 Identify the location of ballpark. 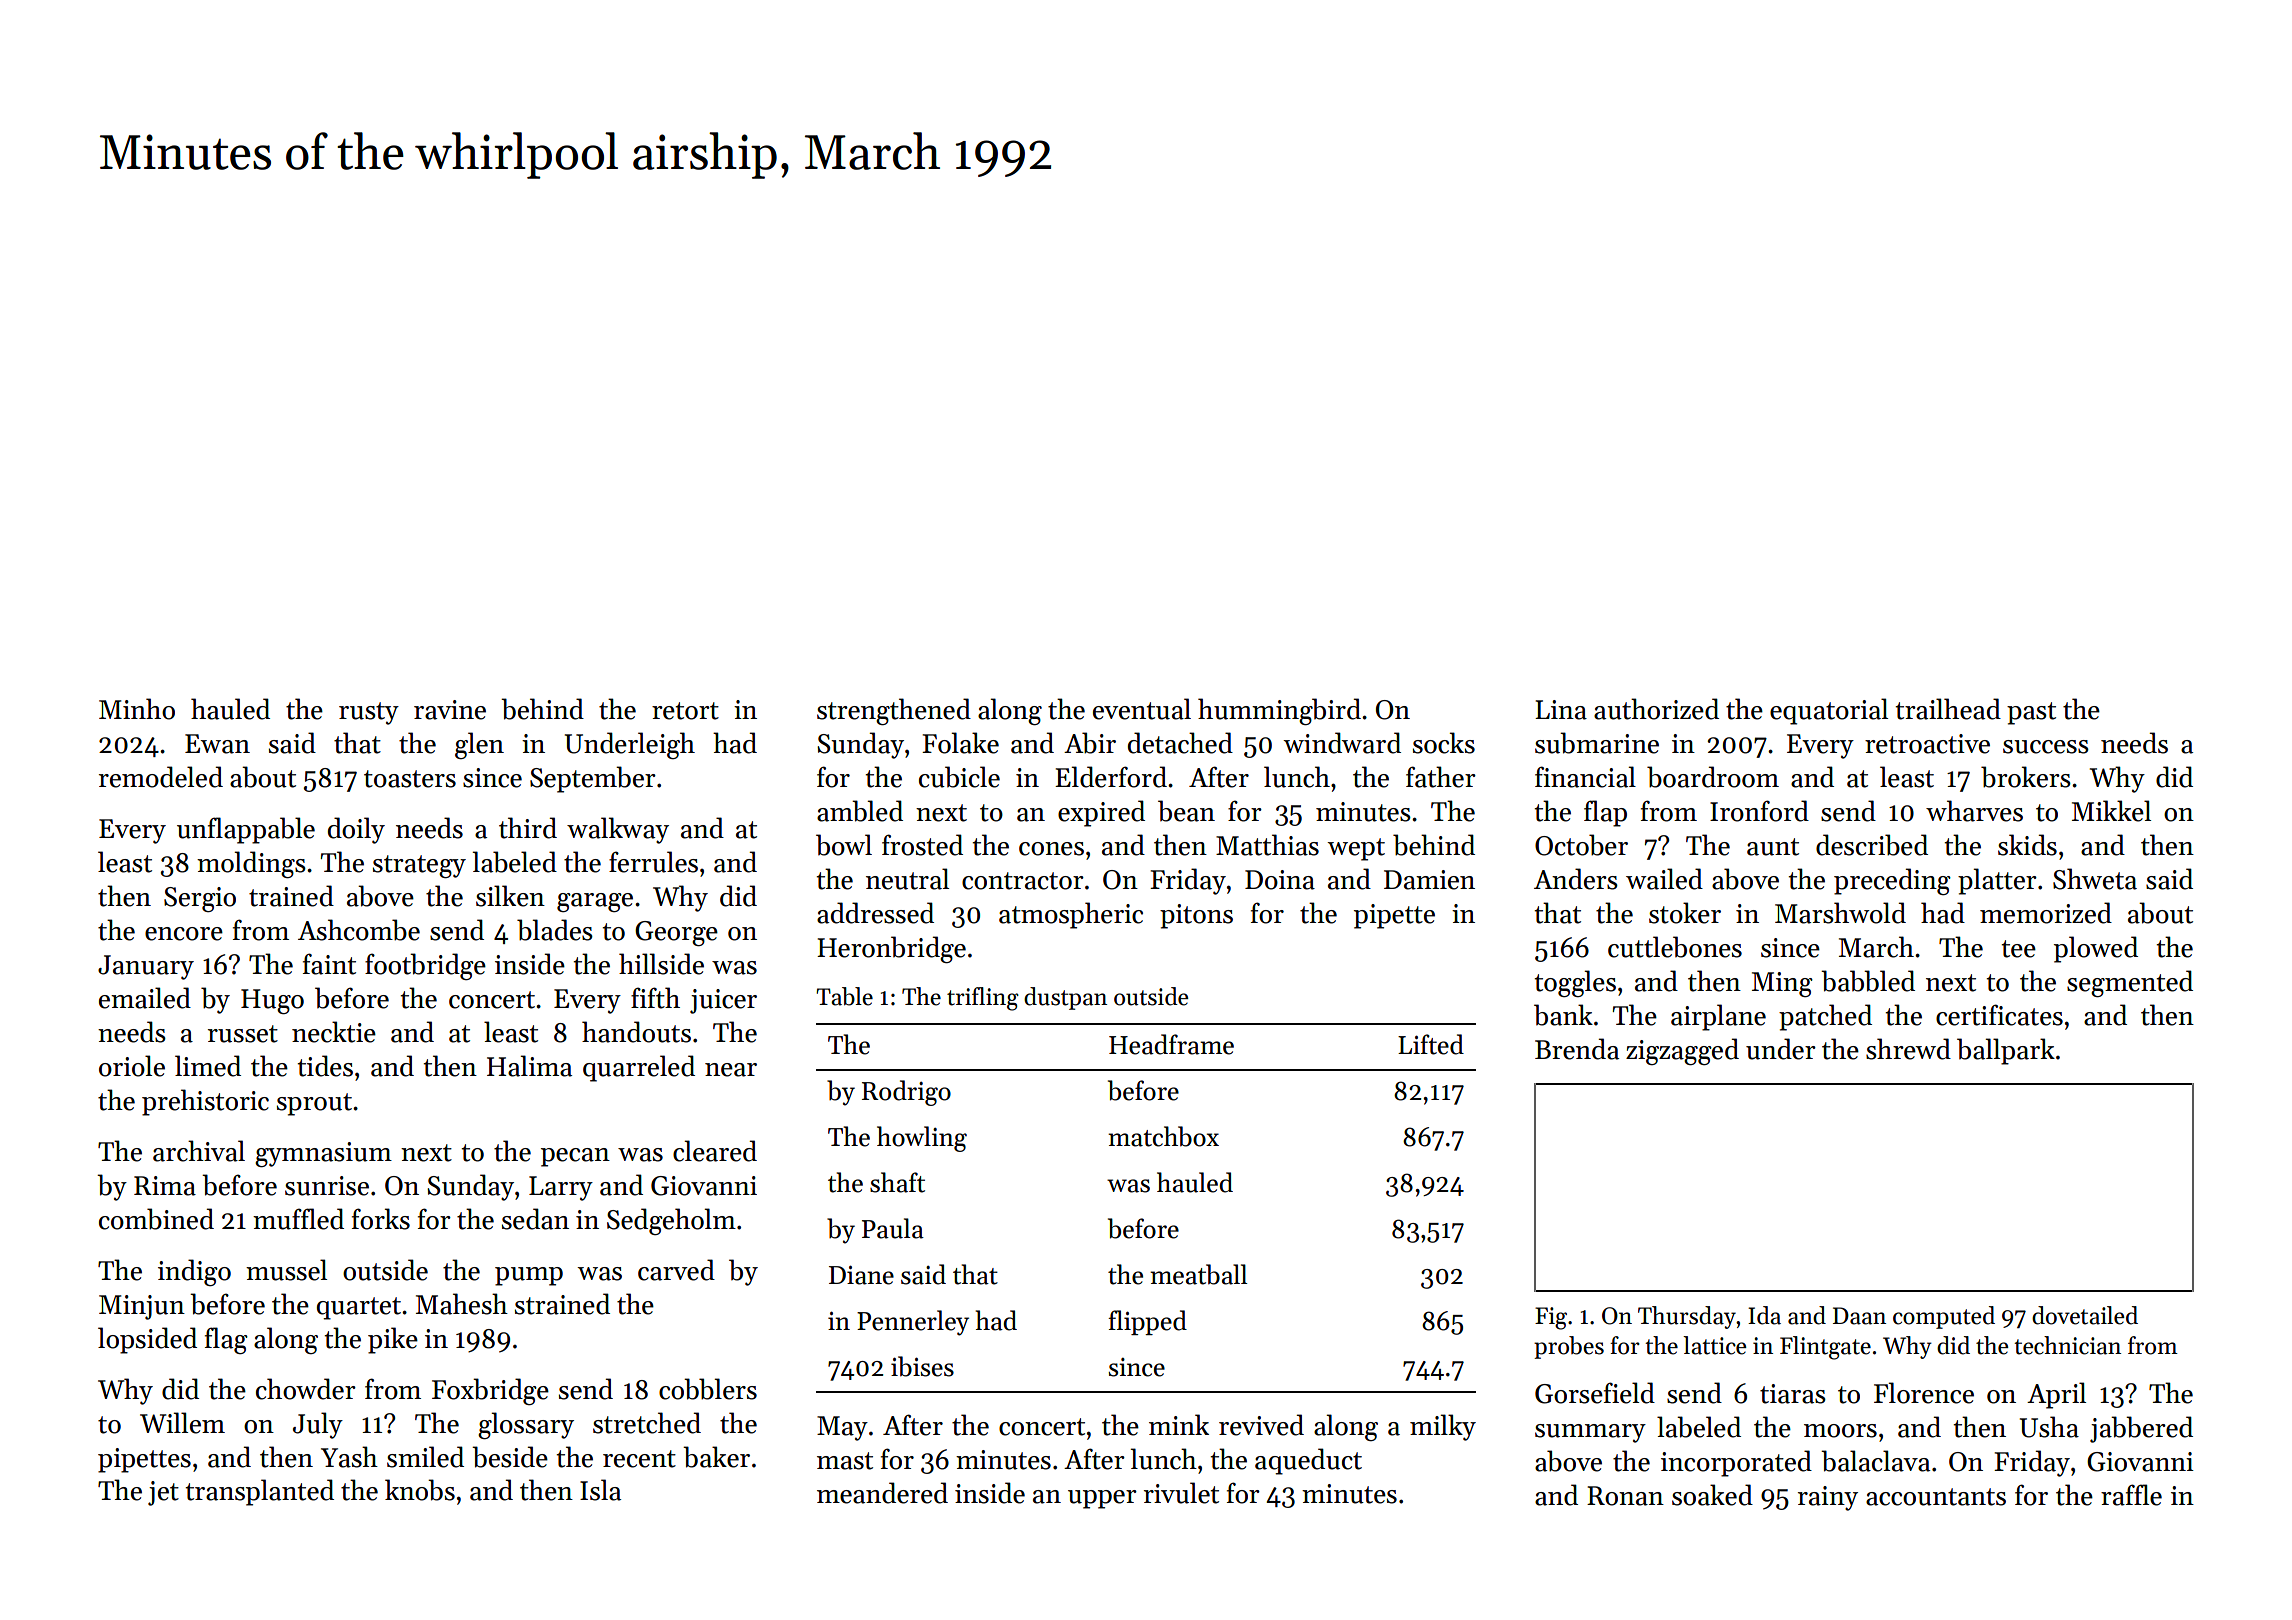
(2006, 1051).
